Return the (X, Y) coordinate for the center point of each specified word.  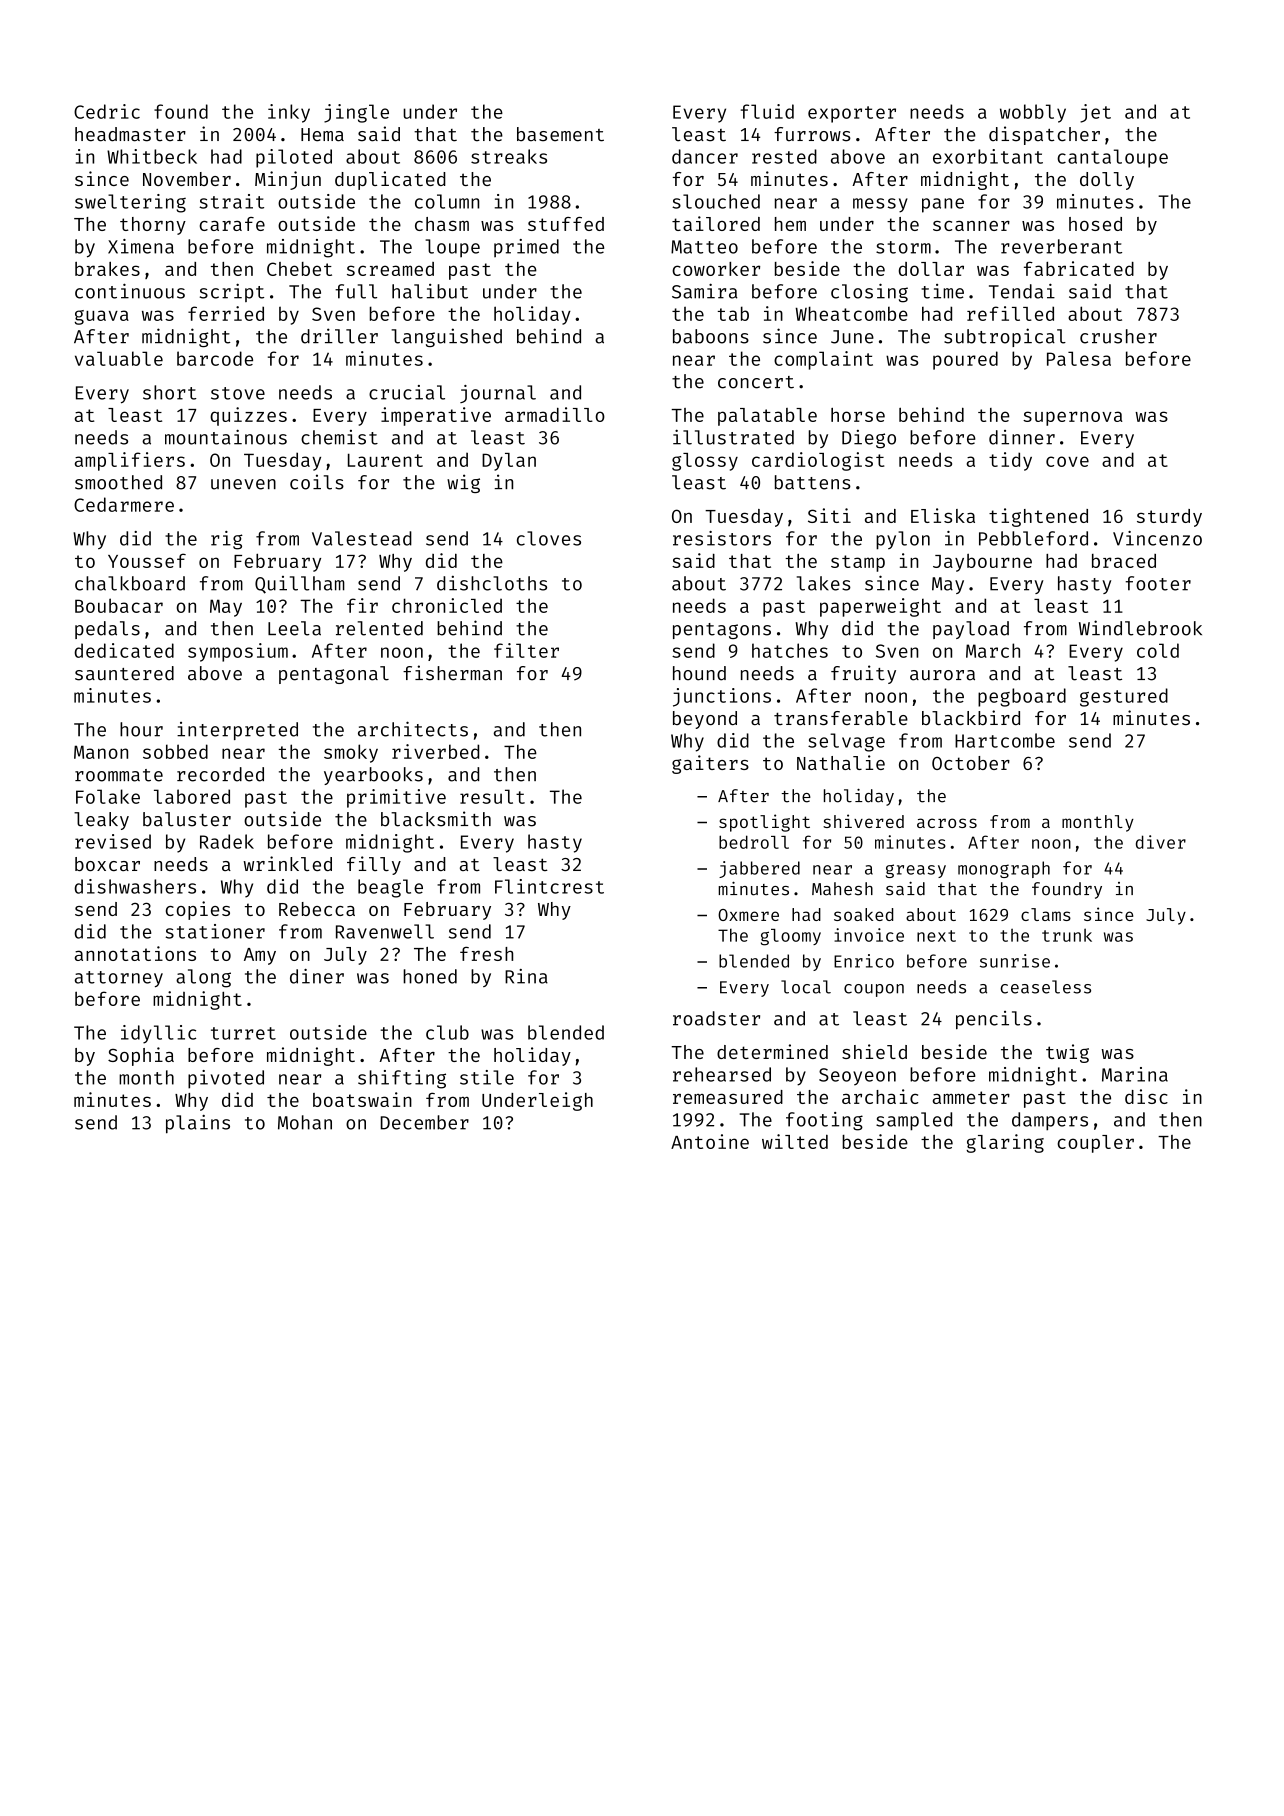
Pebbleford (1033, 538)
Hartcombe (1005, 740)
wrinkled (288, 863)
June (852, 337)
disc (1146, 1096)
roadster (716, 1018)
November (187, 179)
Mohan (305, 1122)
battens (813, 482)
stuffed (566, 224)
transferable (841, 718)
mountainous (226, 437)
